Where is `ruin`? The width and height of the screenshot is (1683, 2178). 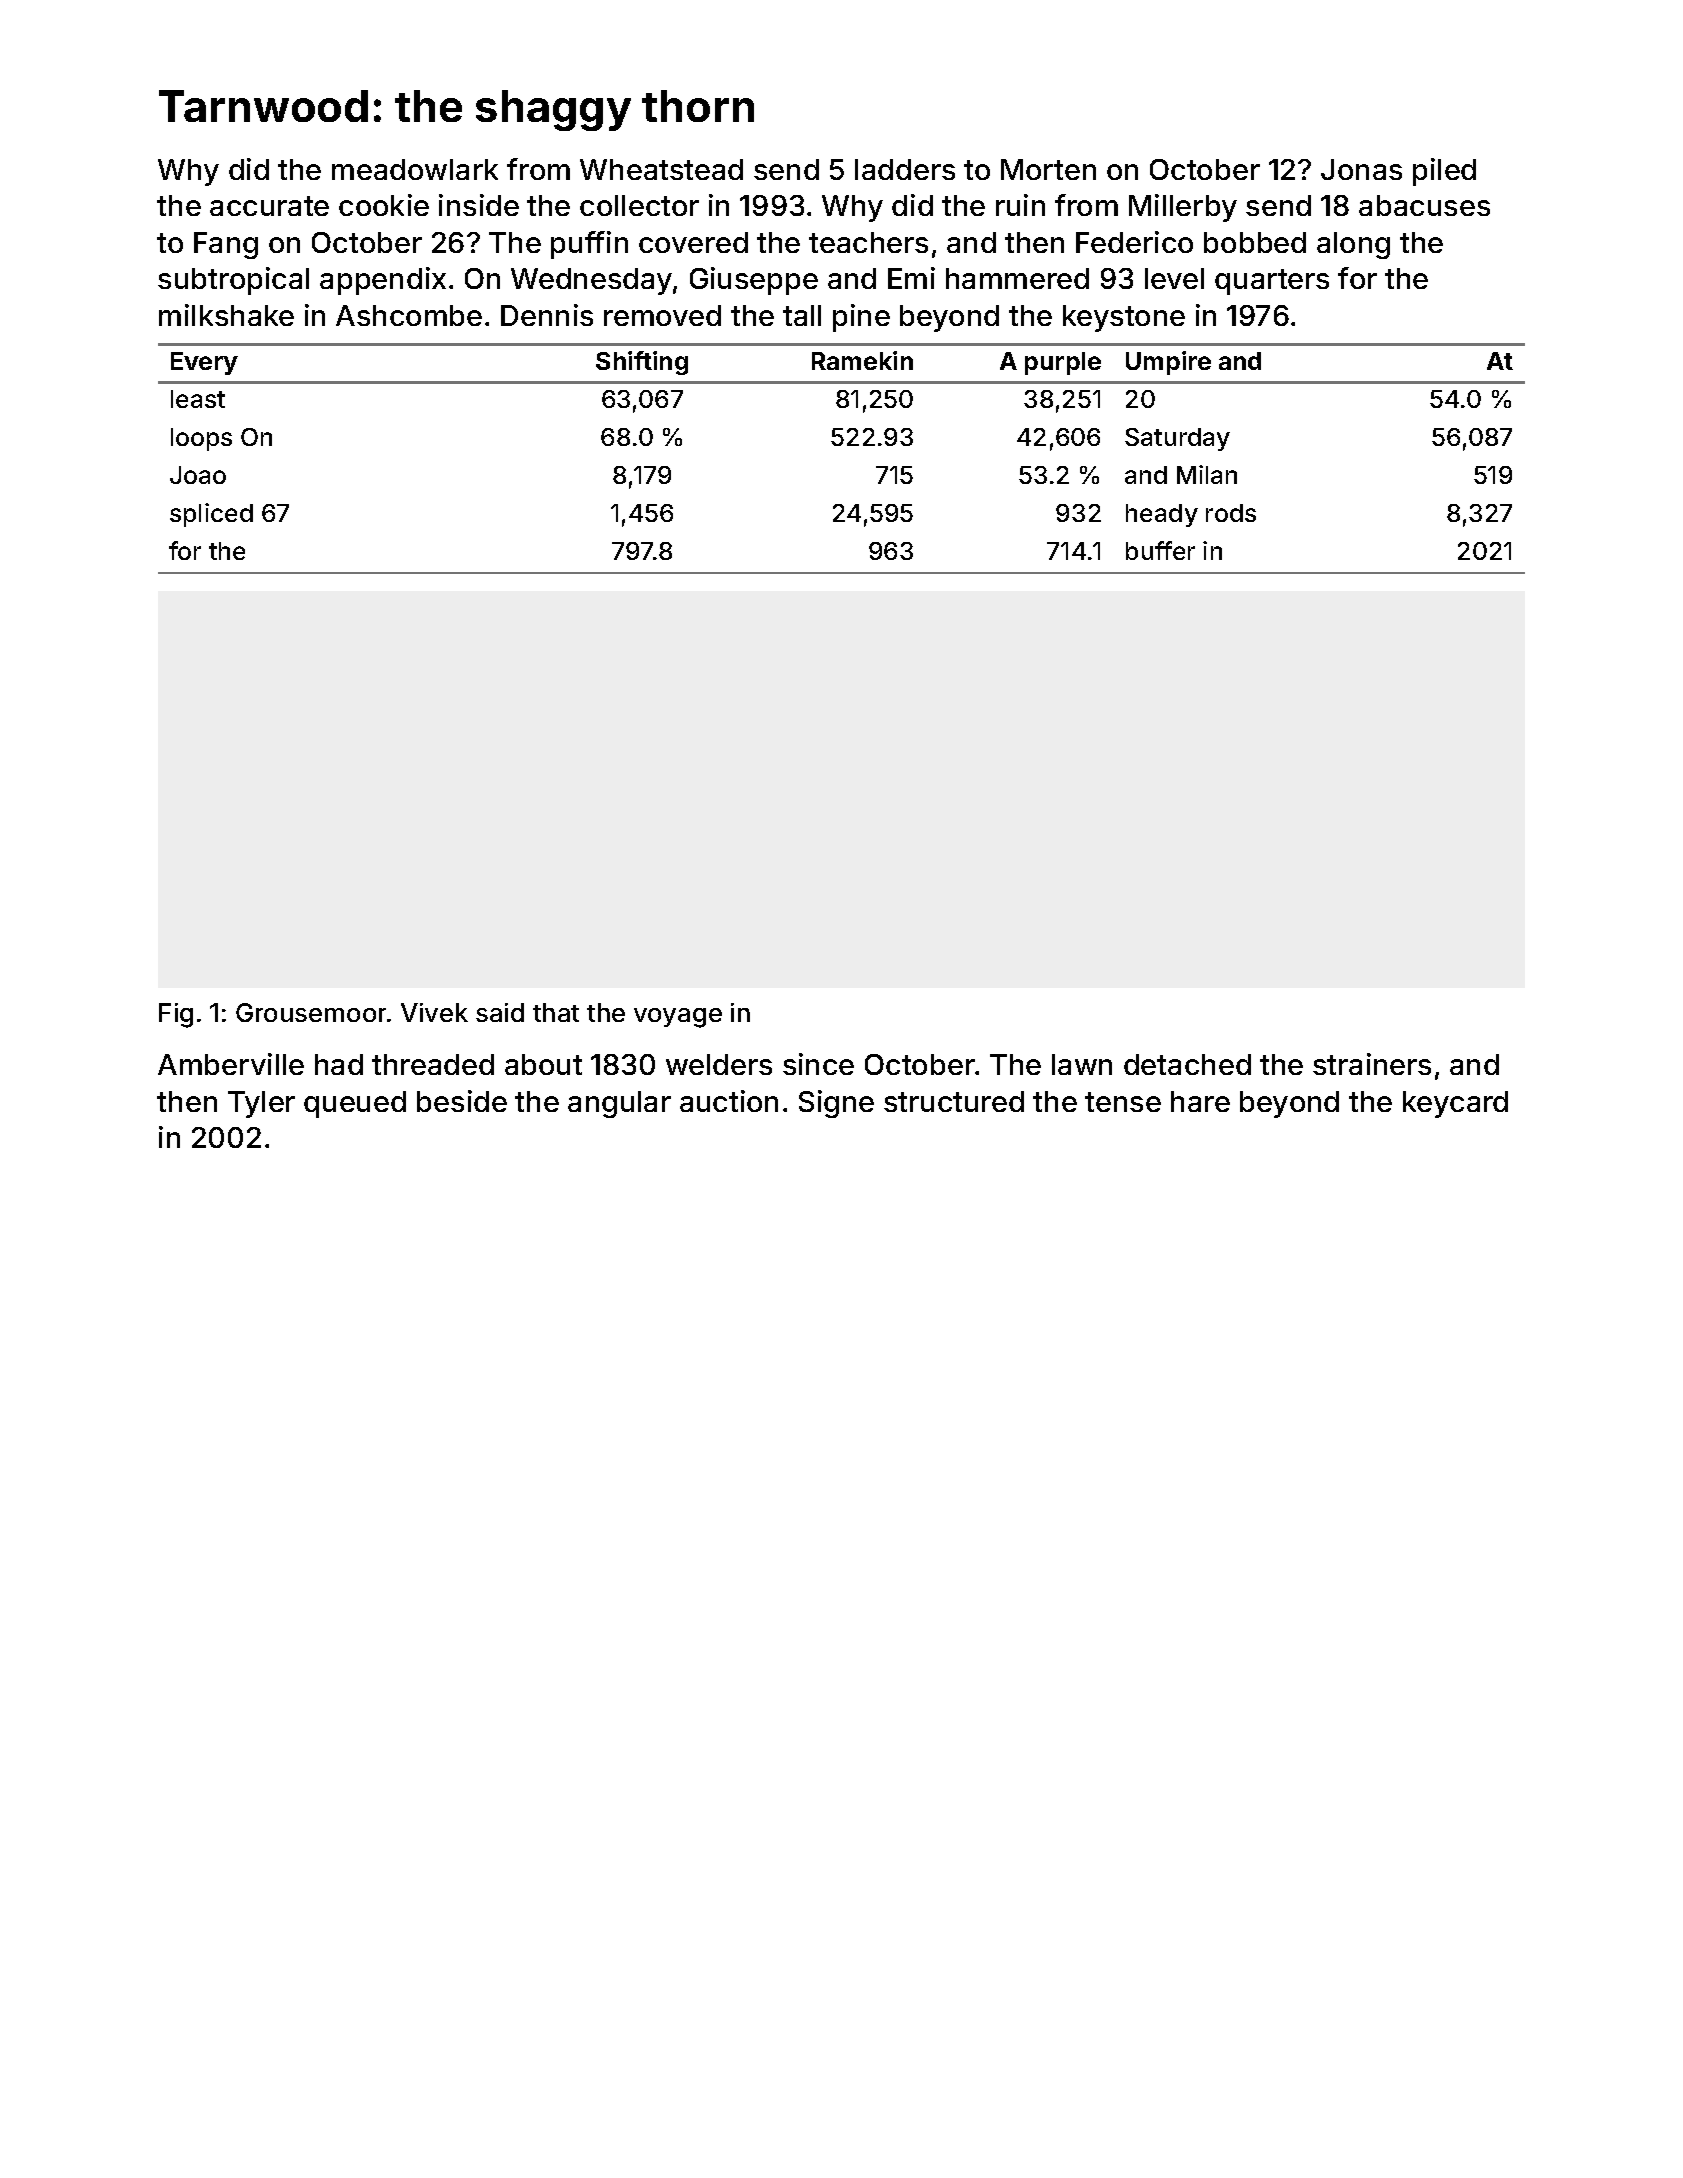
ruin is located at coordinates (1020, 205).
